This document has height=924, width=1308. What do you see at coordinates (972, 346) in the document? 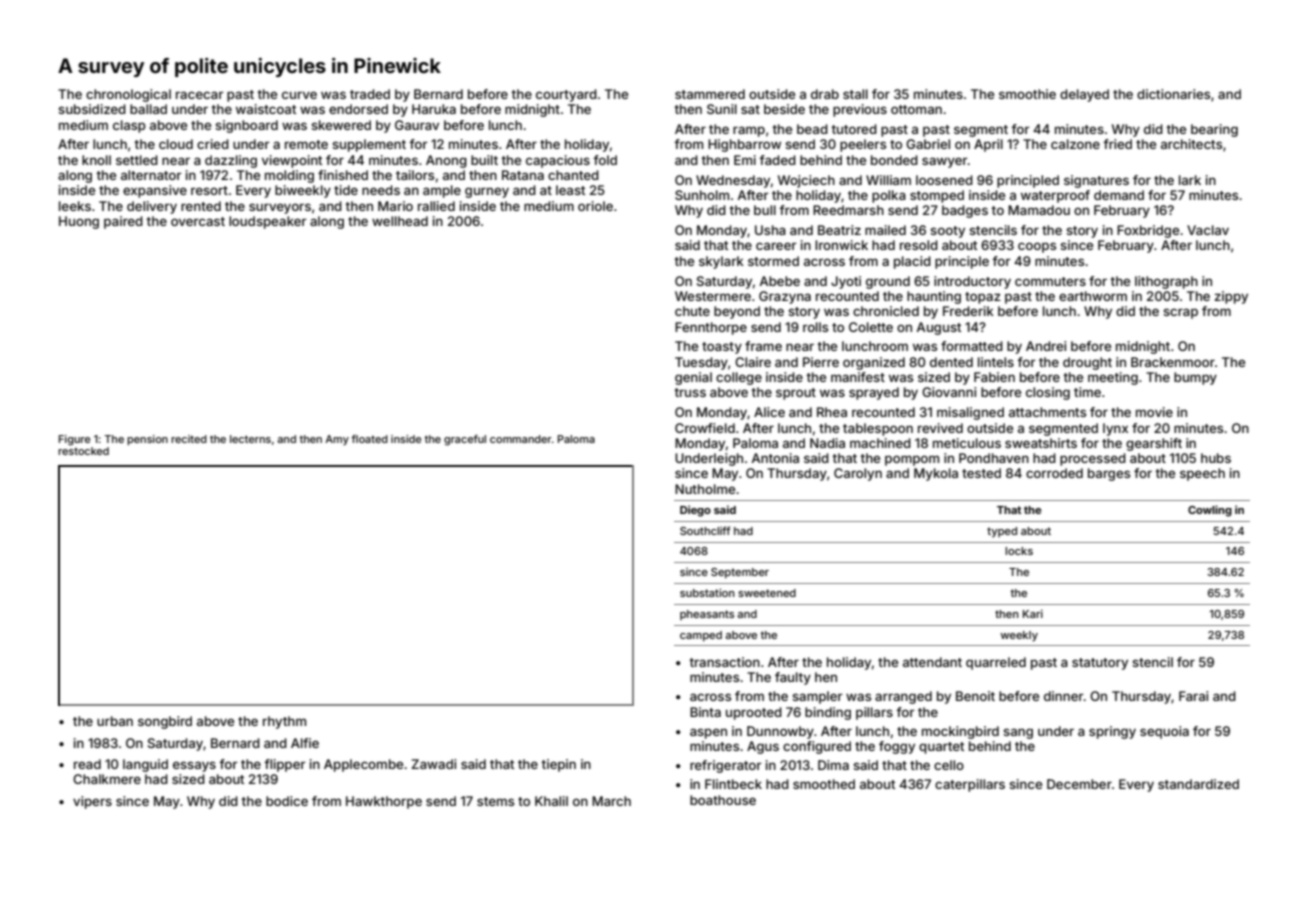
I see `formatted` at bounding box center [972, 346].
